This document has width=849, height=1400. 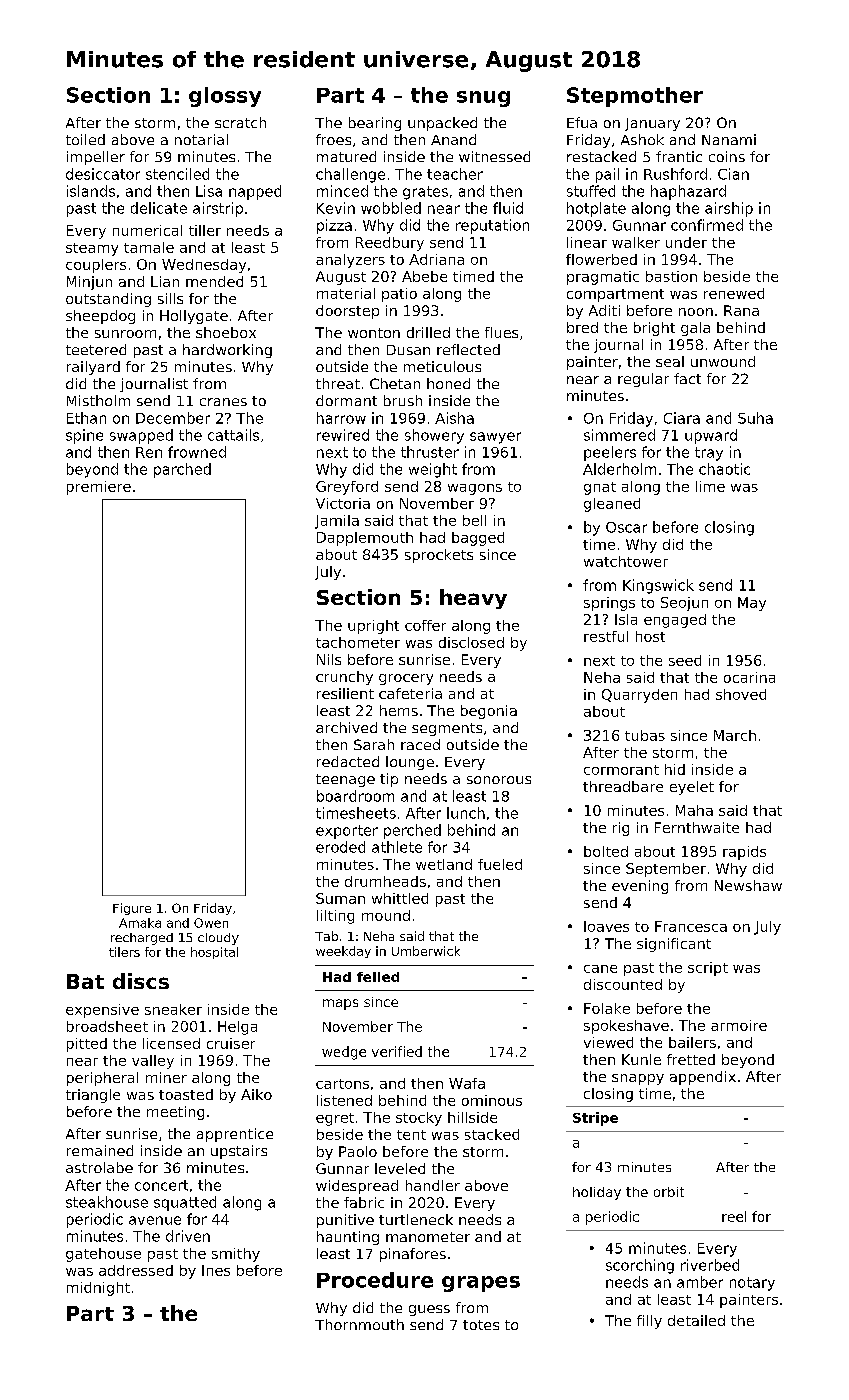 What do you see at coordinates (638, 1079) in the document?
I see `snappy` at bounding box center [638, 1079].
